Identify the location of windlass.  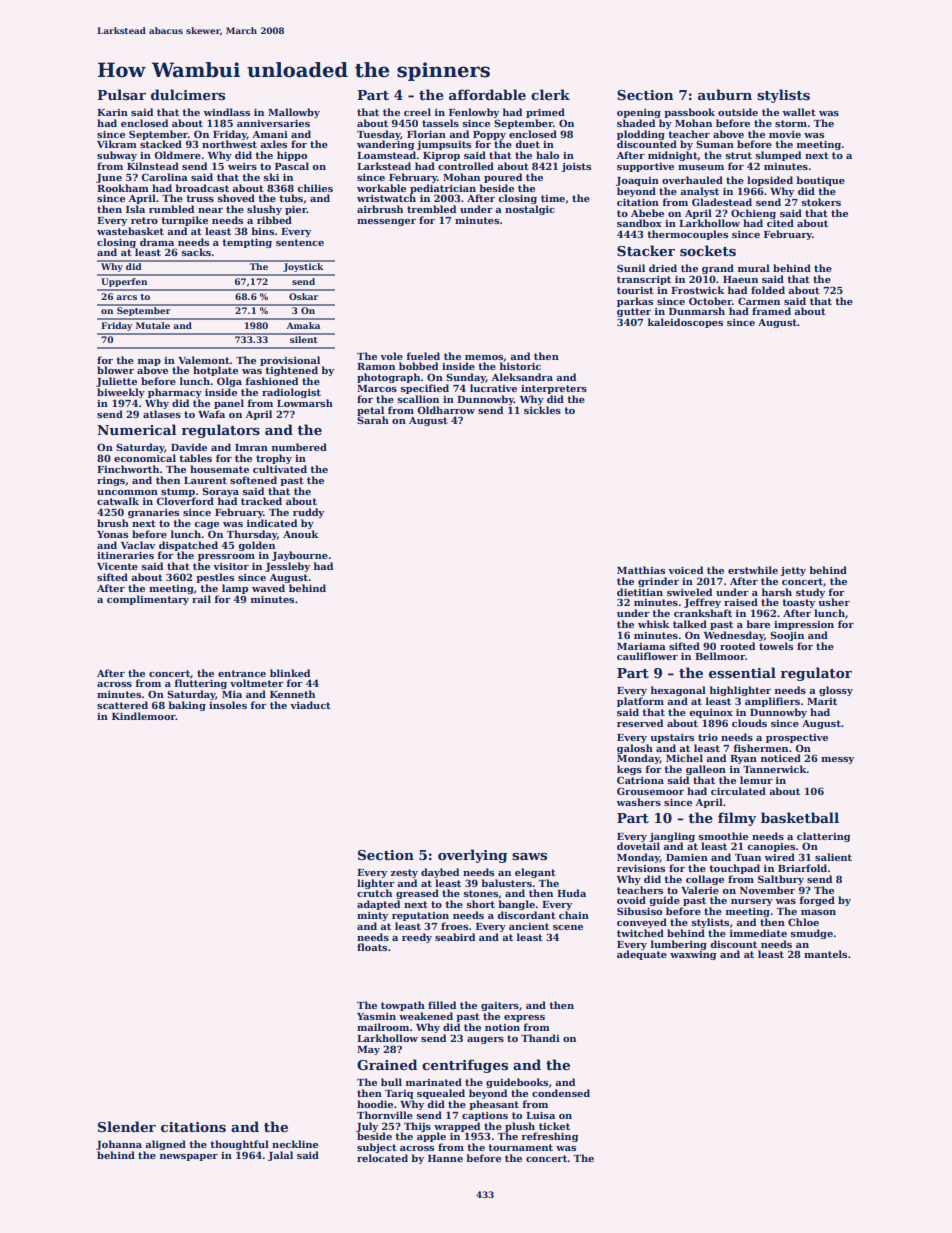
(227, 112).
